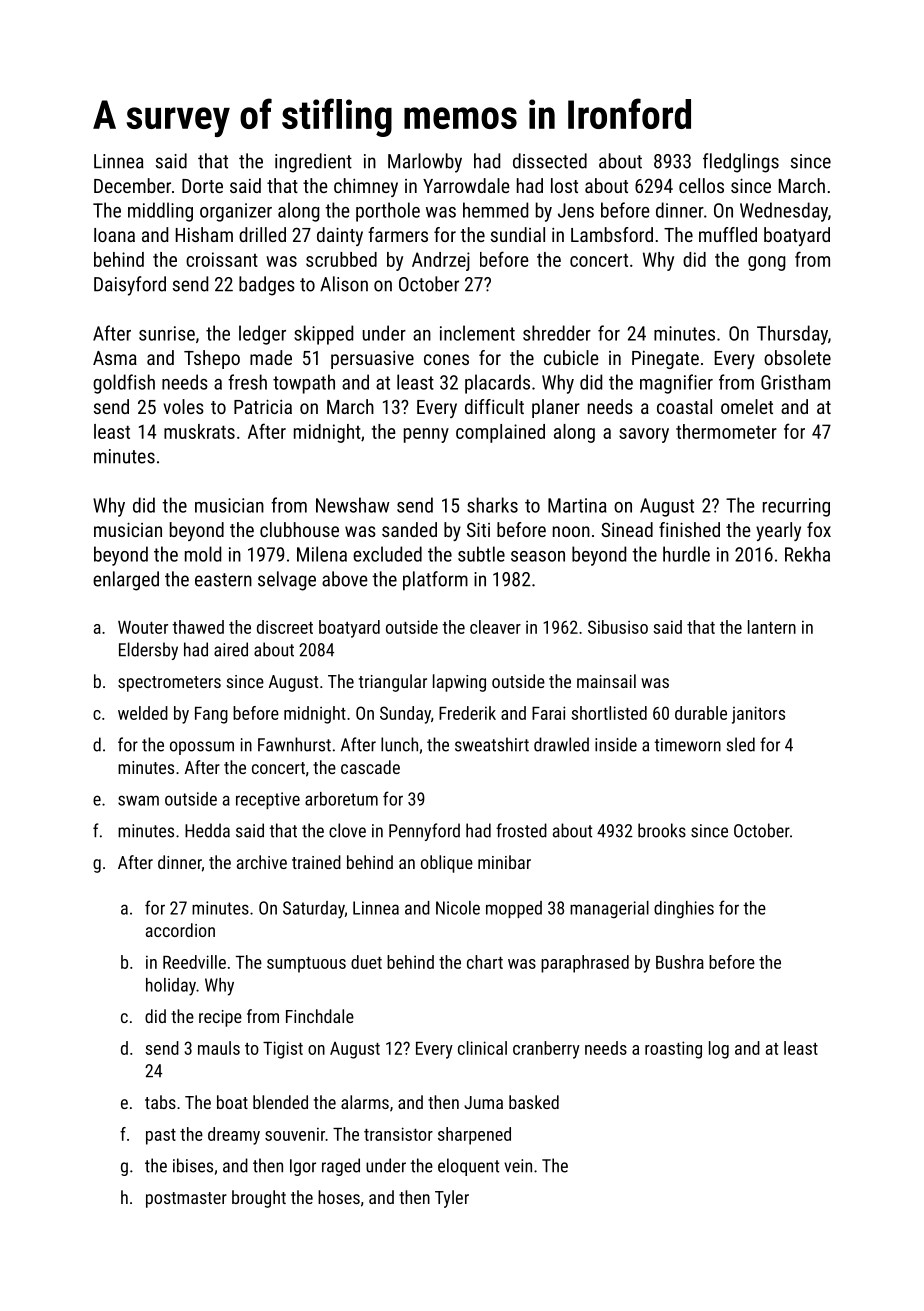  What do you see at coordinates (687, 745) in the screenshot?
I see `timeworn` at bounding box center [687, 745].
